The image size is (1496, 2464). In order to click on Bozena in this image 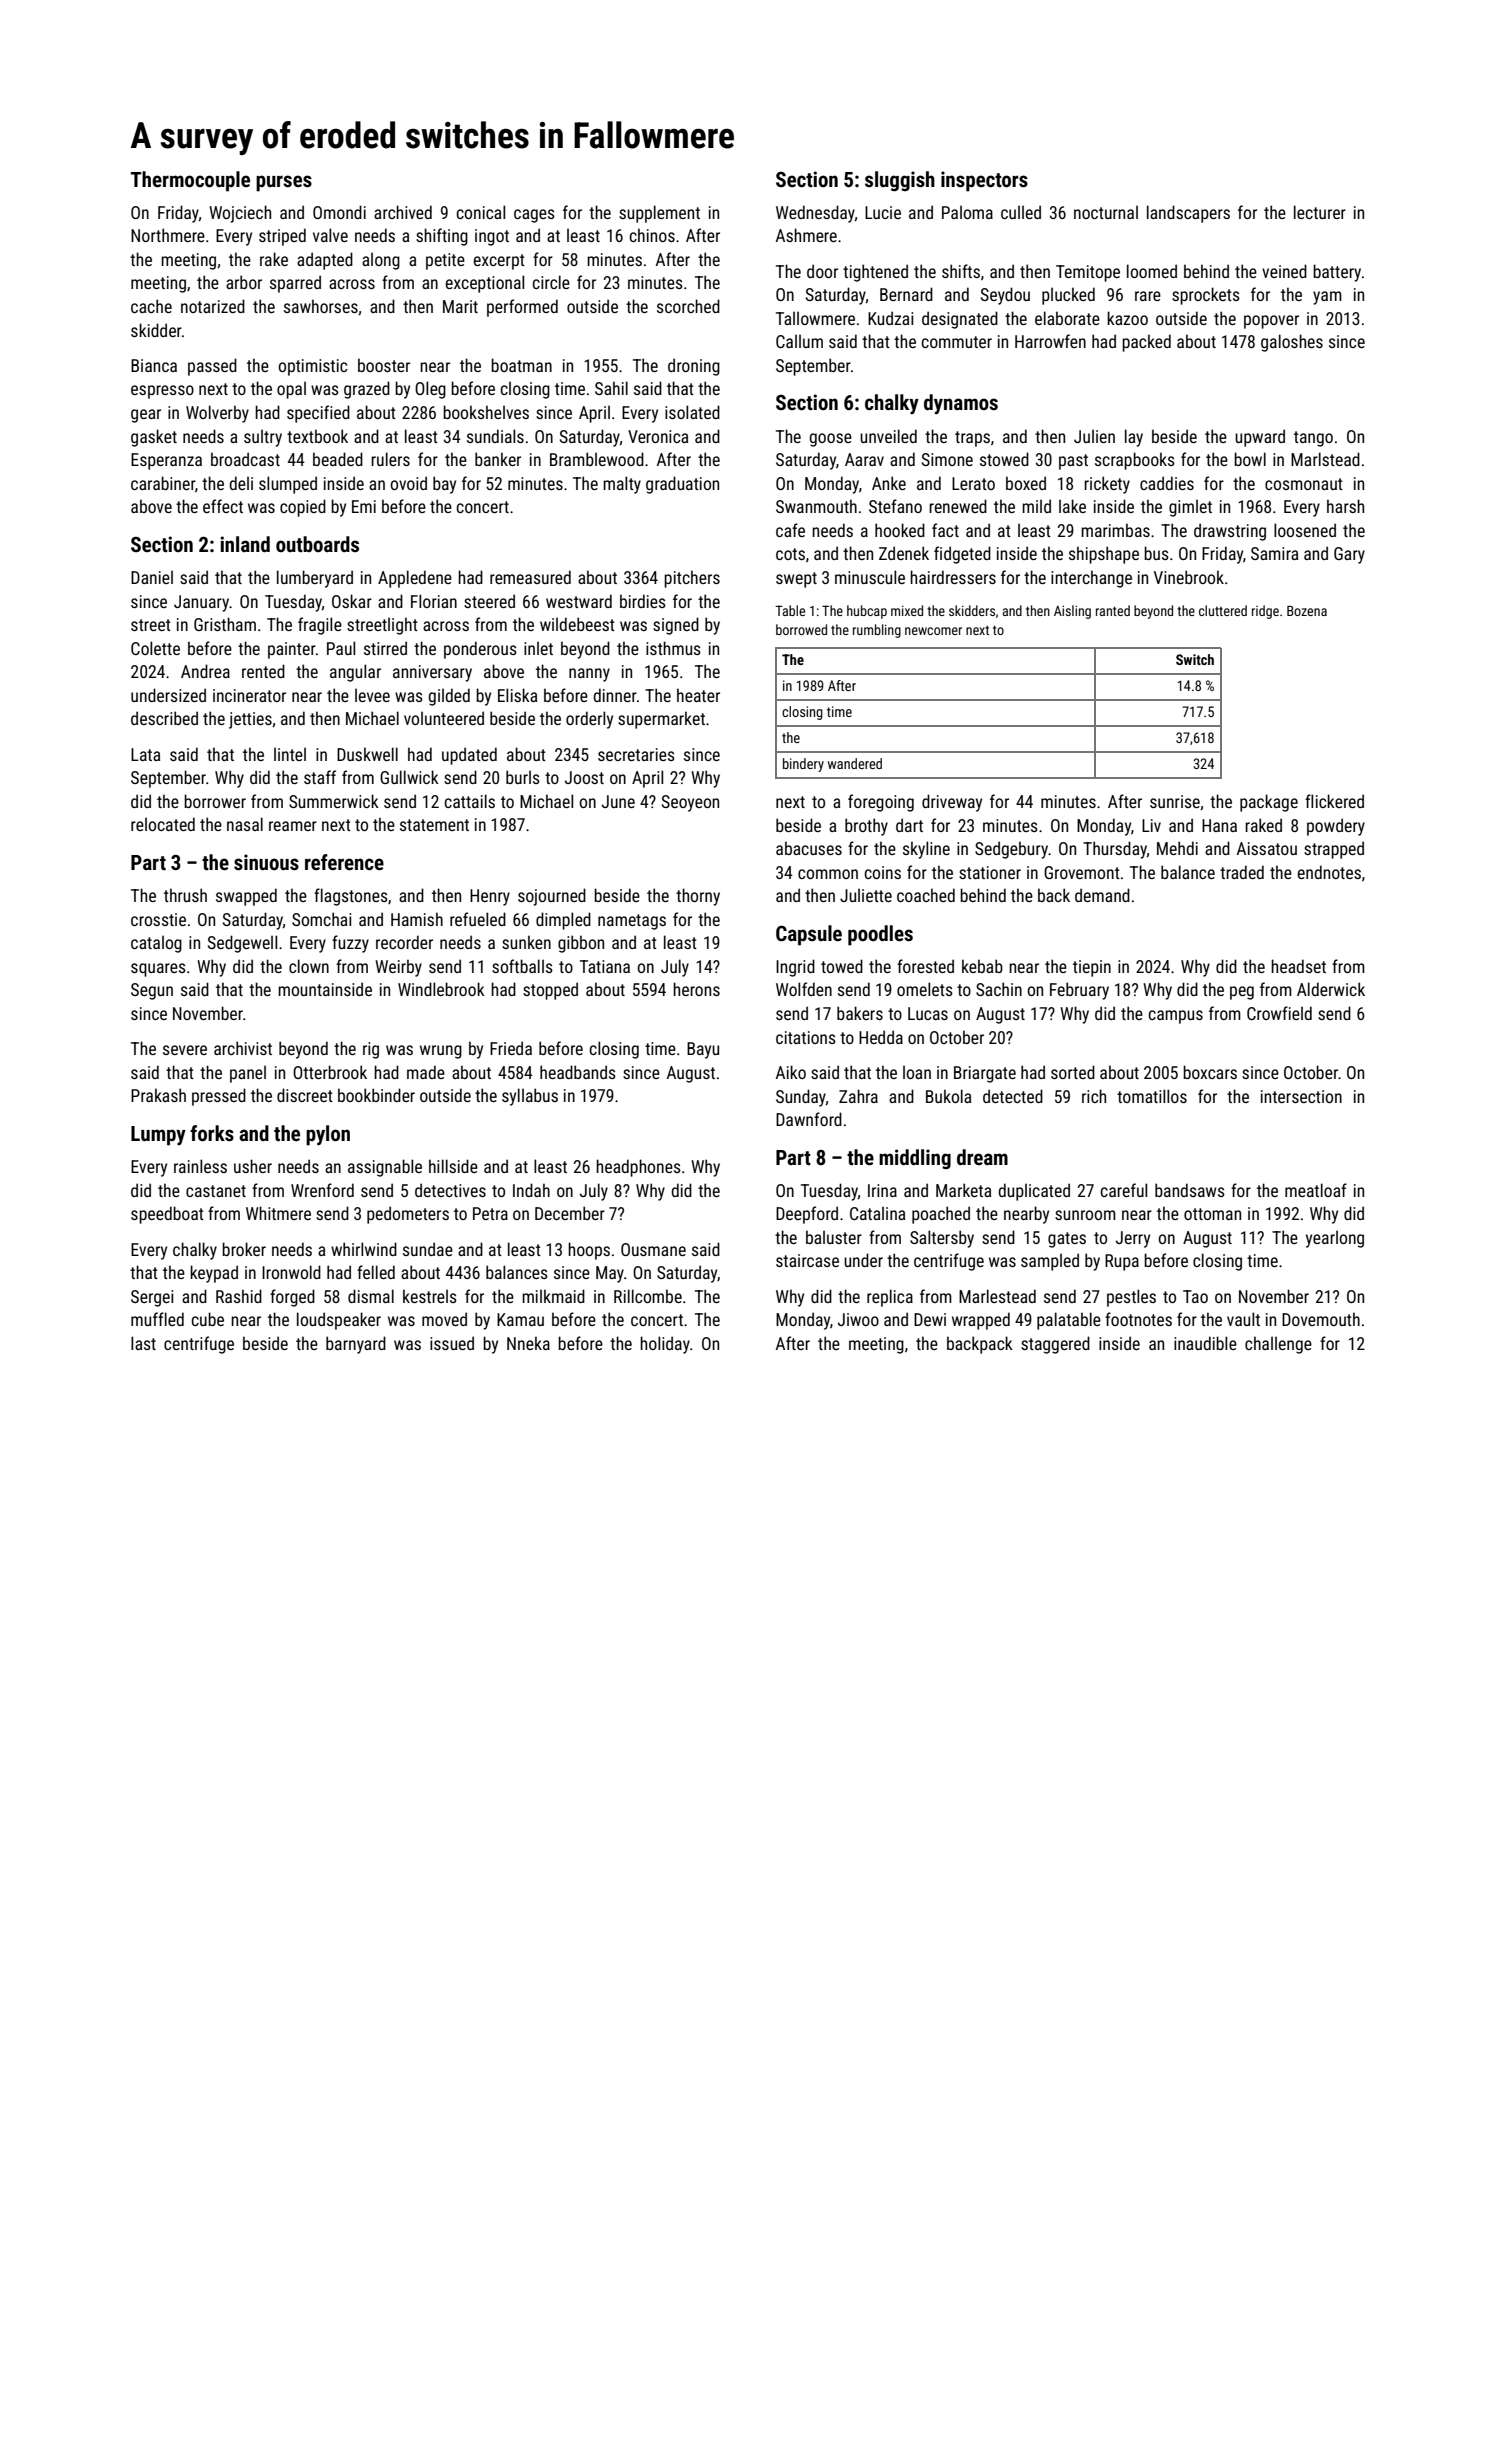, I will do `click(1307, 611)`.
